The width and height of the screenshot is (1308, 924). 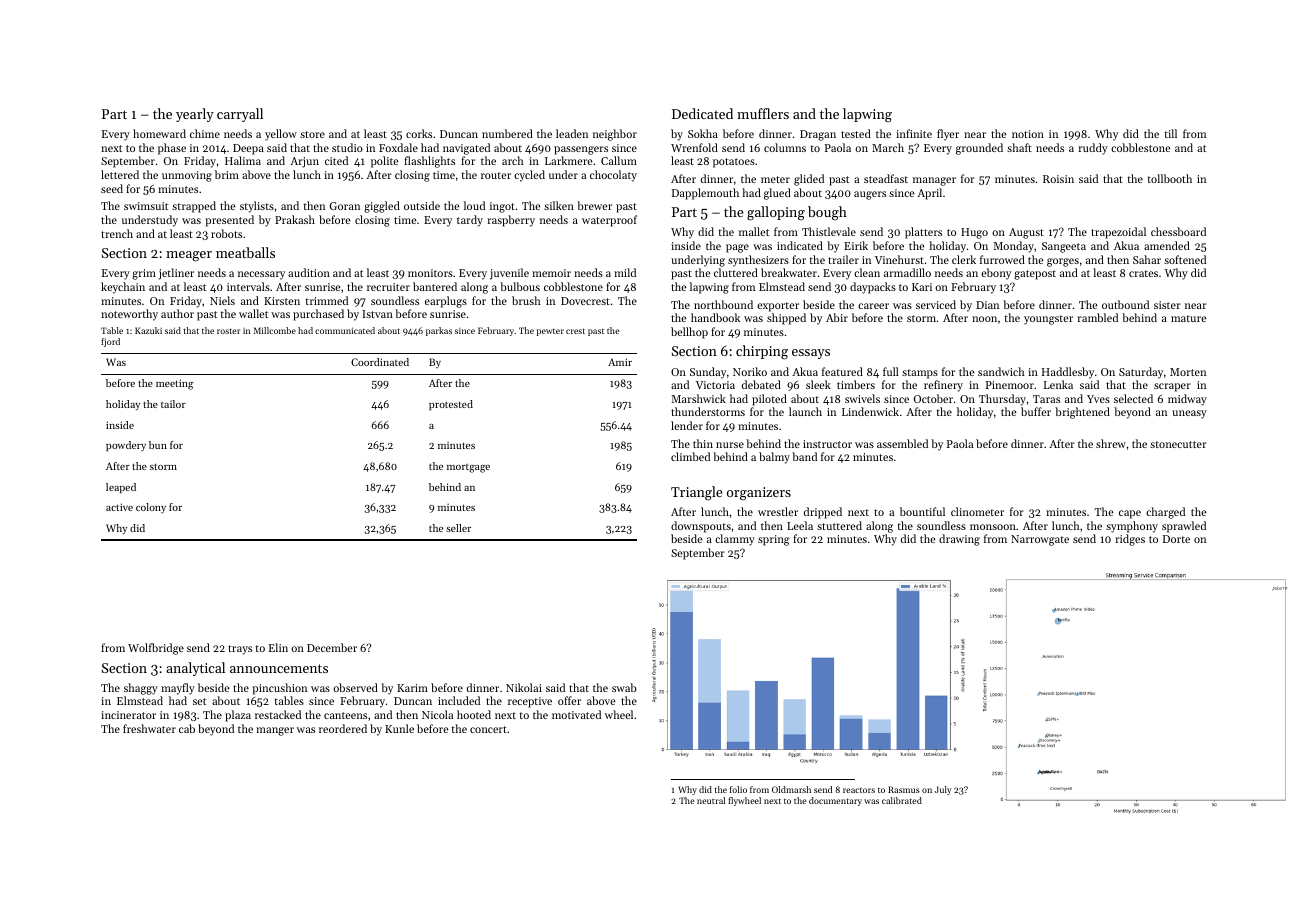 I want to click on trapezoidal, so click(x=1118, y=233).
